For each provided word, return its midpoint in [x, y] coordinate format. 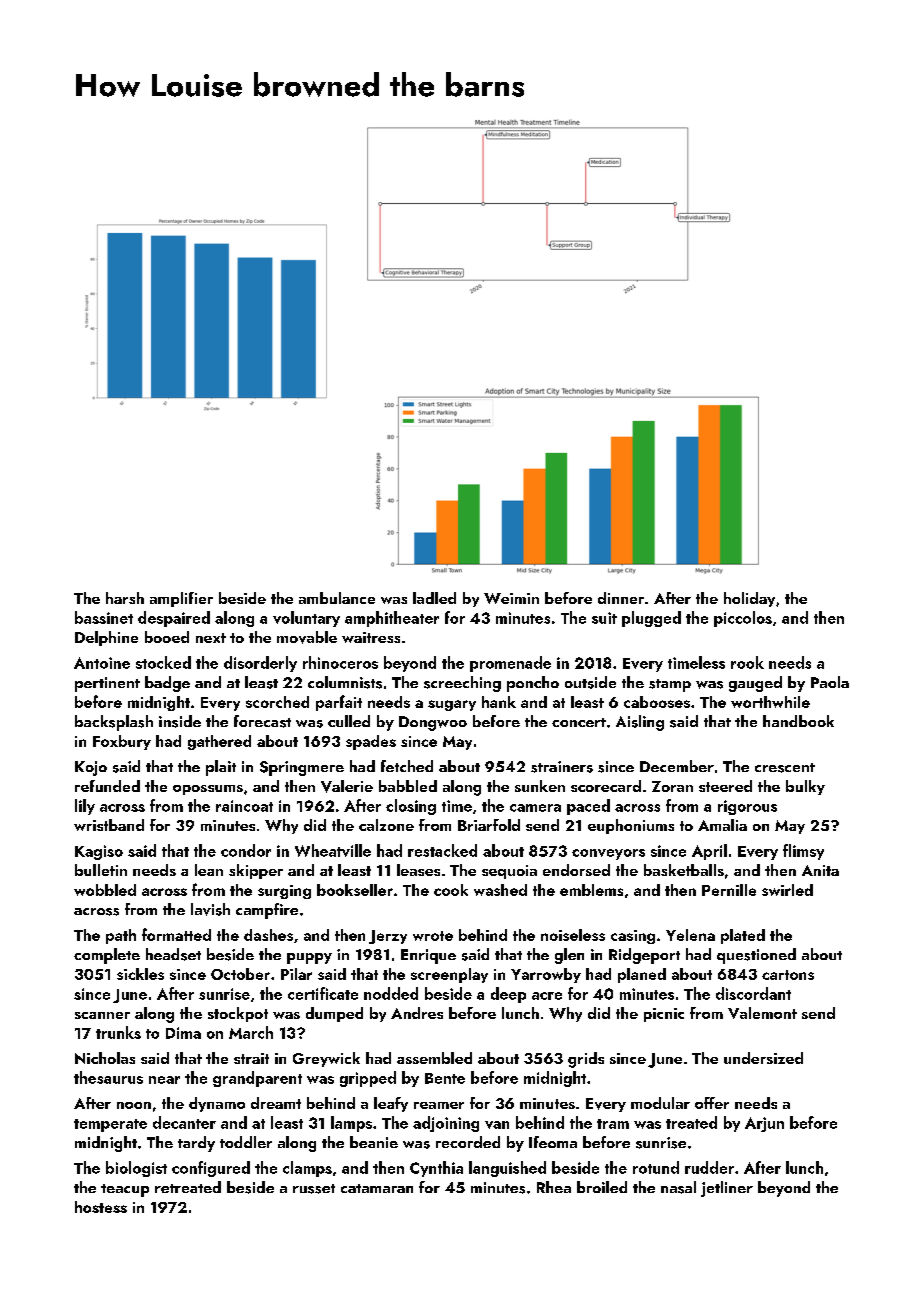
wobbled [105, 890]
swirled [787, 890]
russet [314, 1189]
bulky [805, 787]
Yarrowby [546, 975]
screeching [462, 684]
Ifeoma [553, 1142]
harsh [125, 598]
